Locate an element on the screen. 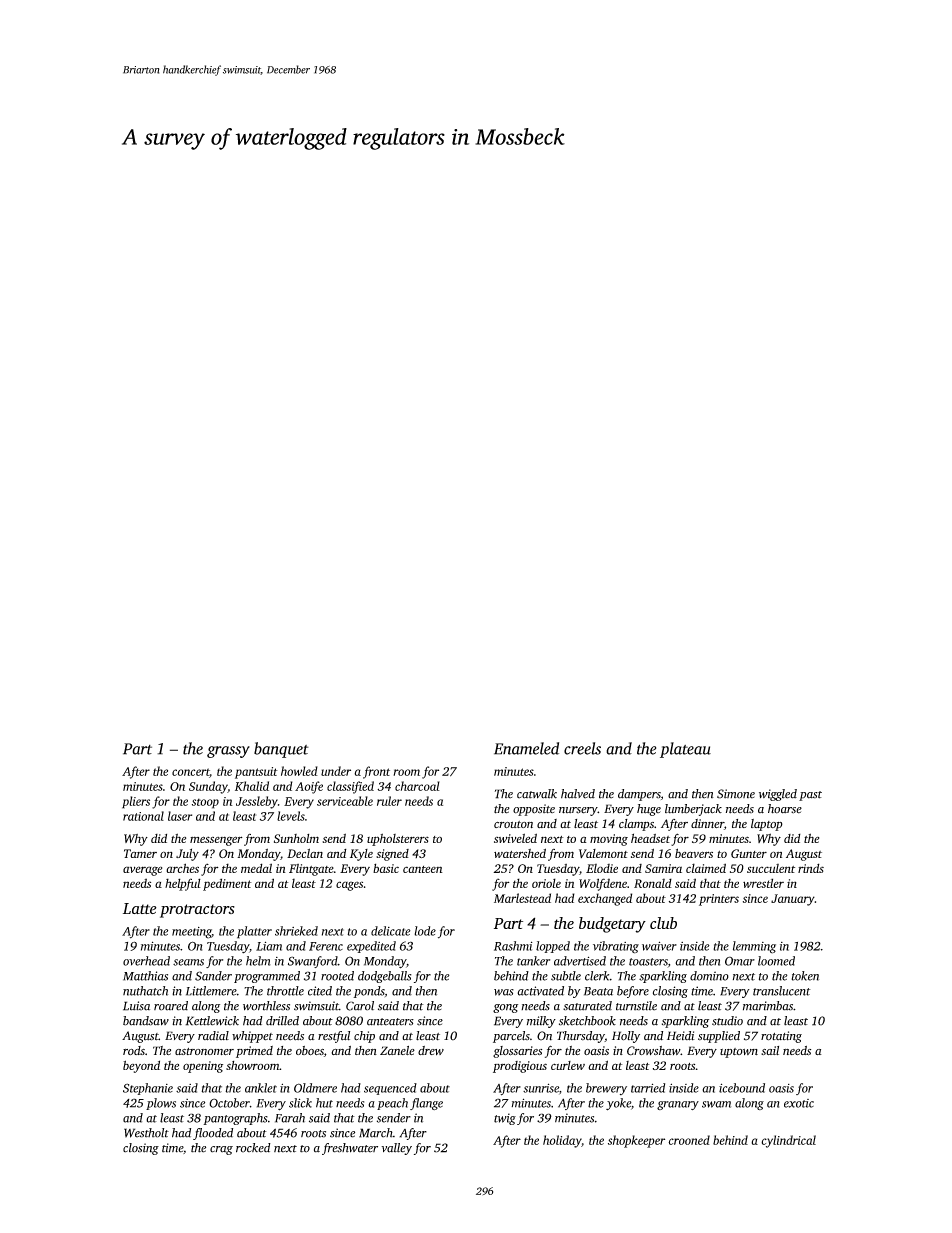 The height and width of the screenshot is (1233, 952). crag is located at coordinates (221, 1150).
